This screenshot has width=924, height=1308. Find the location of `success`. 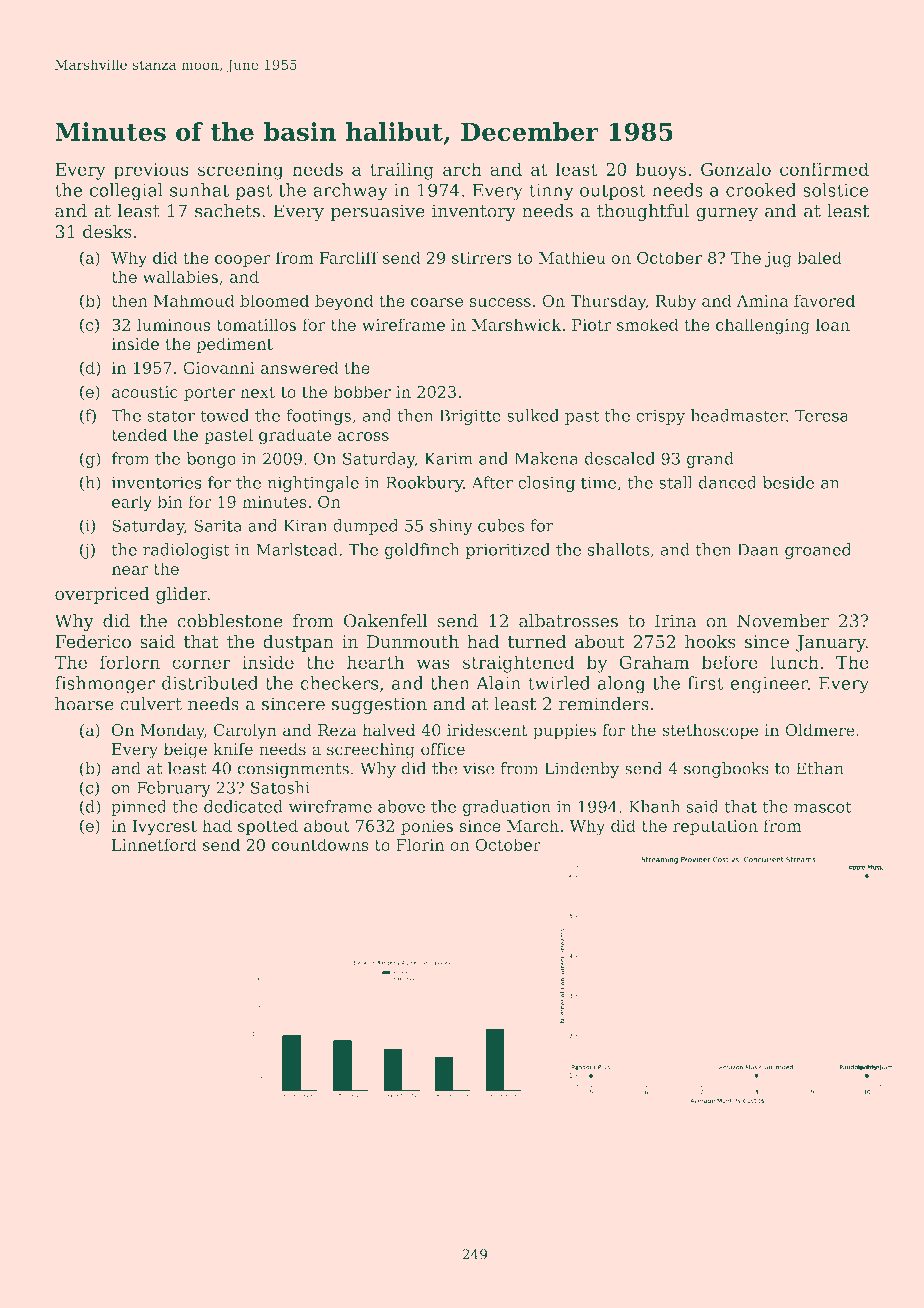

success is located at coordinates (500, 302).
